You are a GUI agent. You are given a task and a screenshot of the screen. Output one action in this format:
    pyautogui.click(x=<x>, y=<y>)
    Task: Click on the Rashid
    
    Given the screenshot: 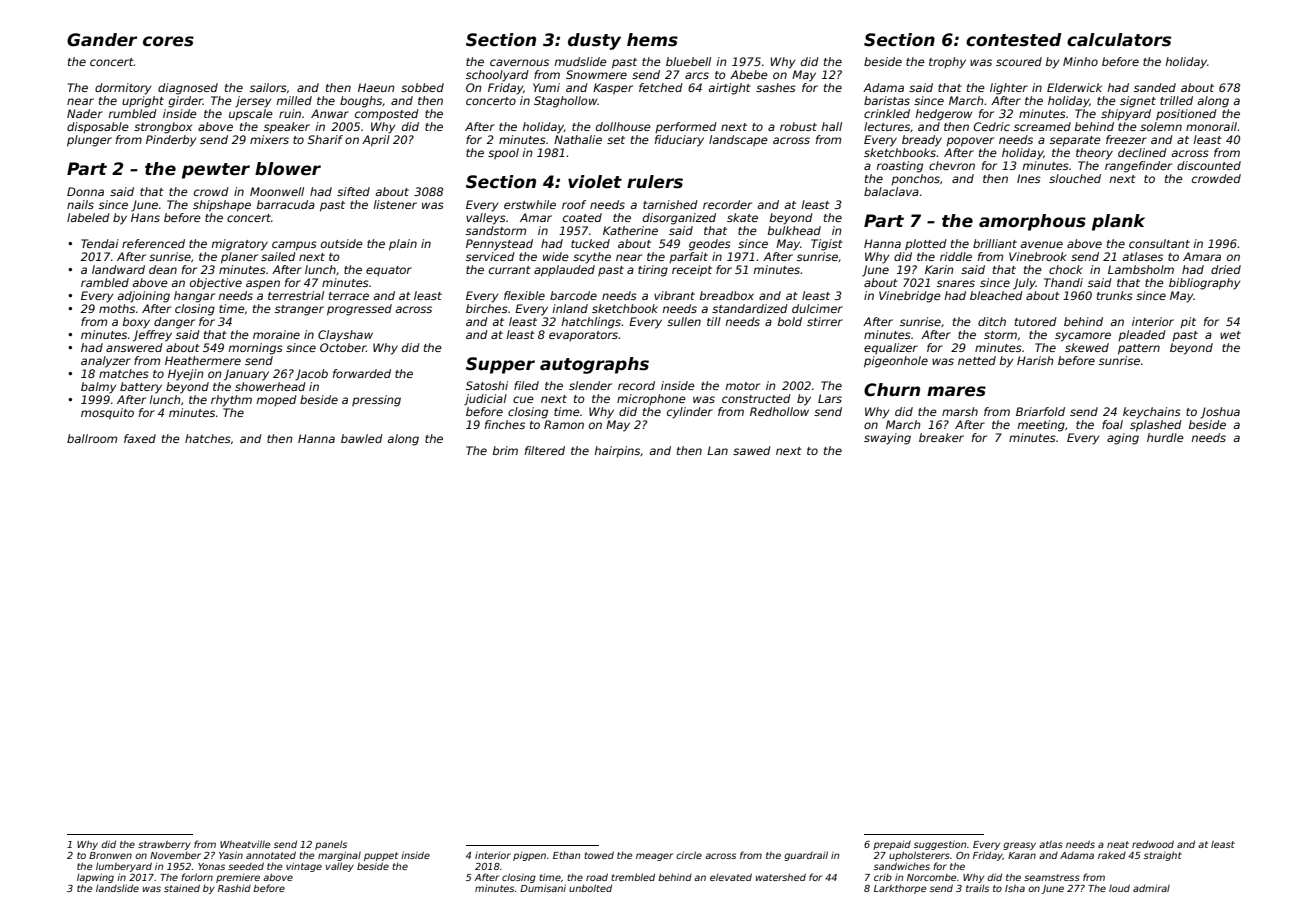 What is the action you would take?
    pyautogui.click(x=234, y=888)
